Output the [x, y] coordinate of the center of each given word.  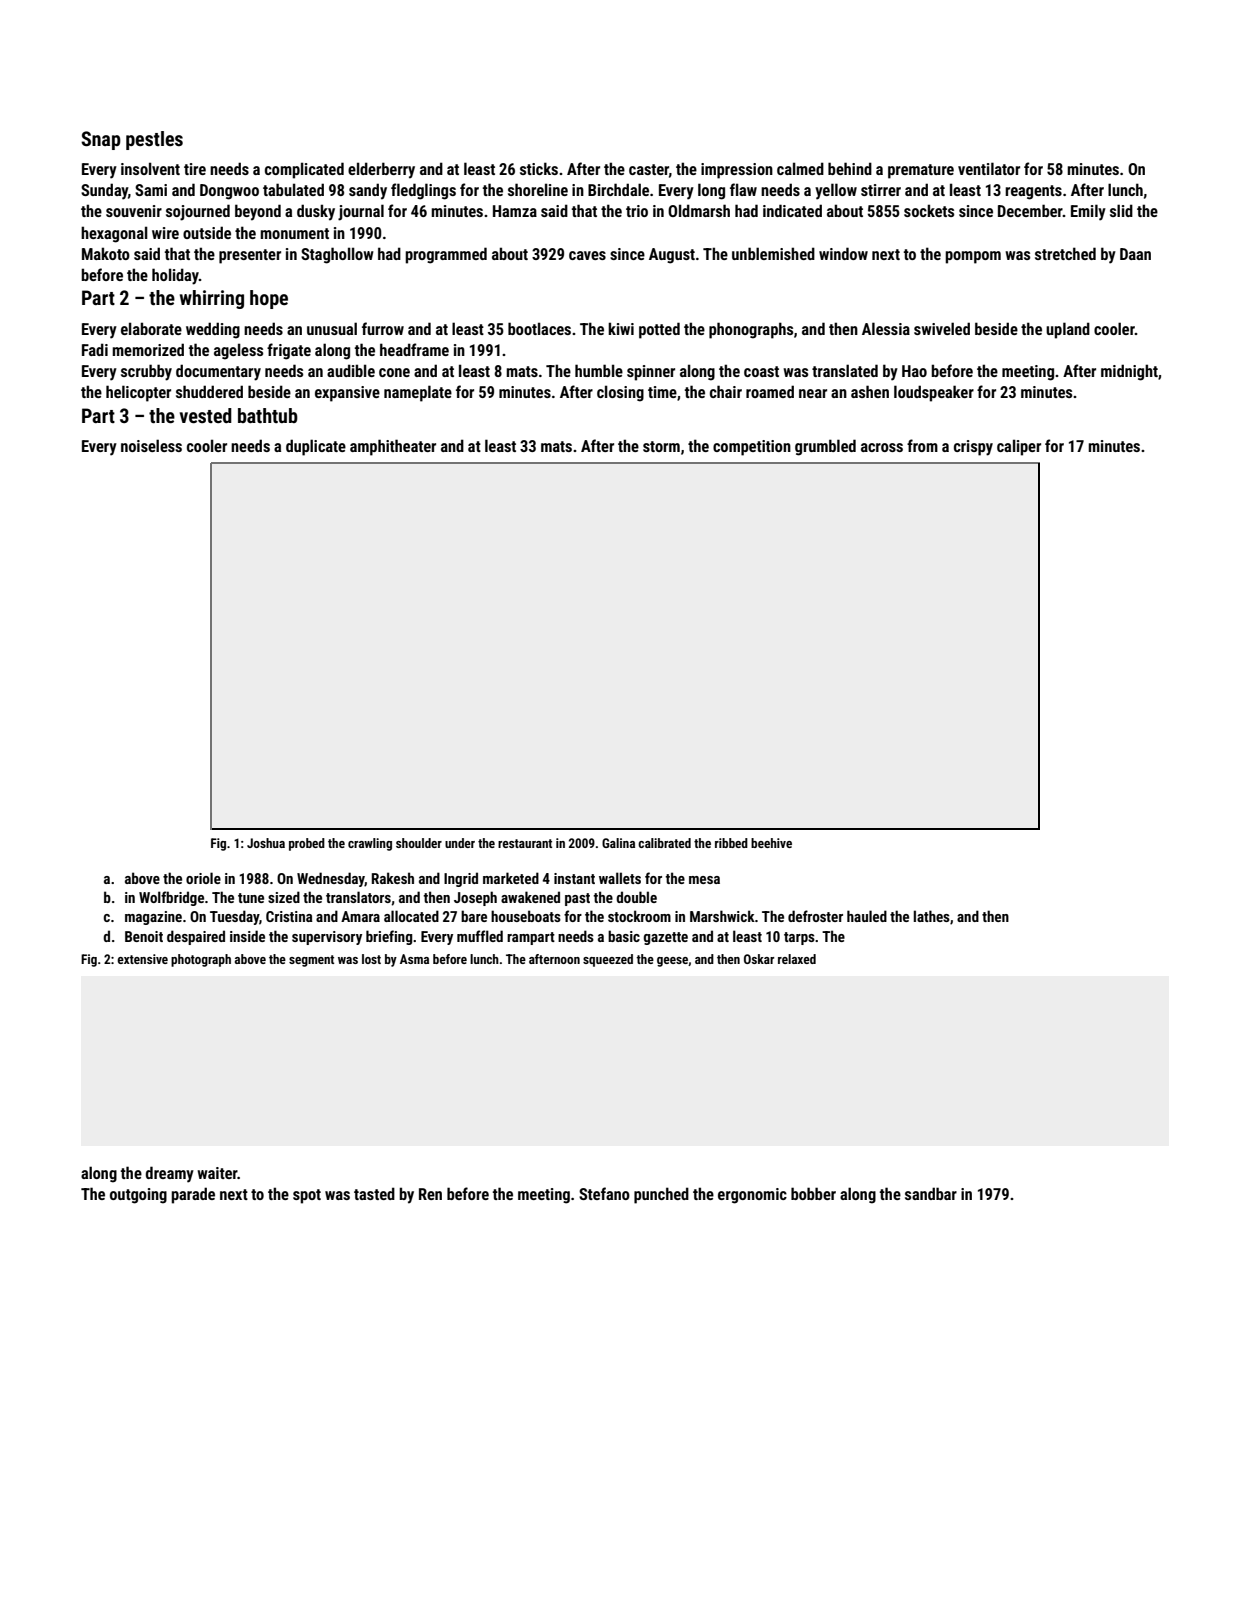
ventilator [989, 168]
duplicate [316, 447]
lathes [932, 916]
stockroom [639, 916]
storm [661, 446]
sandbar [931, 1193]
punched [661, 1195]
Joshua [266, 843]
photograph [201, 960]
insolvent [150, 168]
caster [649, 169]
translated [845, 370]
